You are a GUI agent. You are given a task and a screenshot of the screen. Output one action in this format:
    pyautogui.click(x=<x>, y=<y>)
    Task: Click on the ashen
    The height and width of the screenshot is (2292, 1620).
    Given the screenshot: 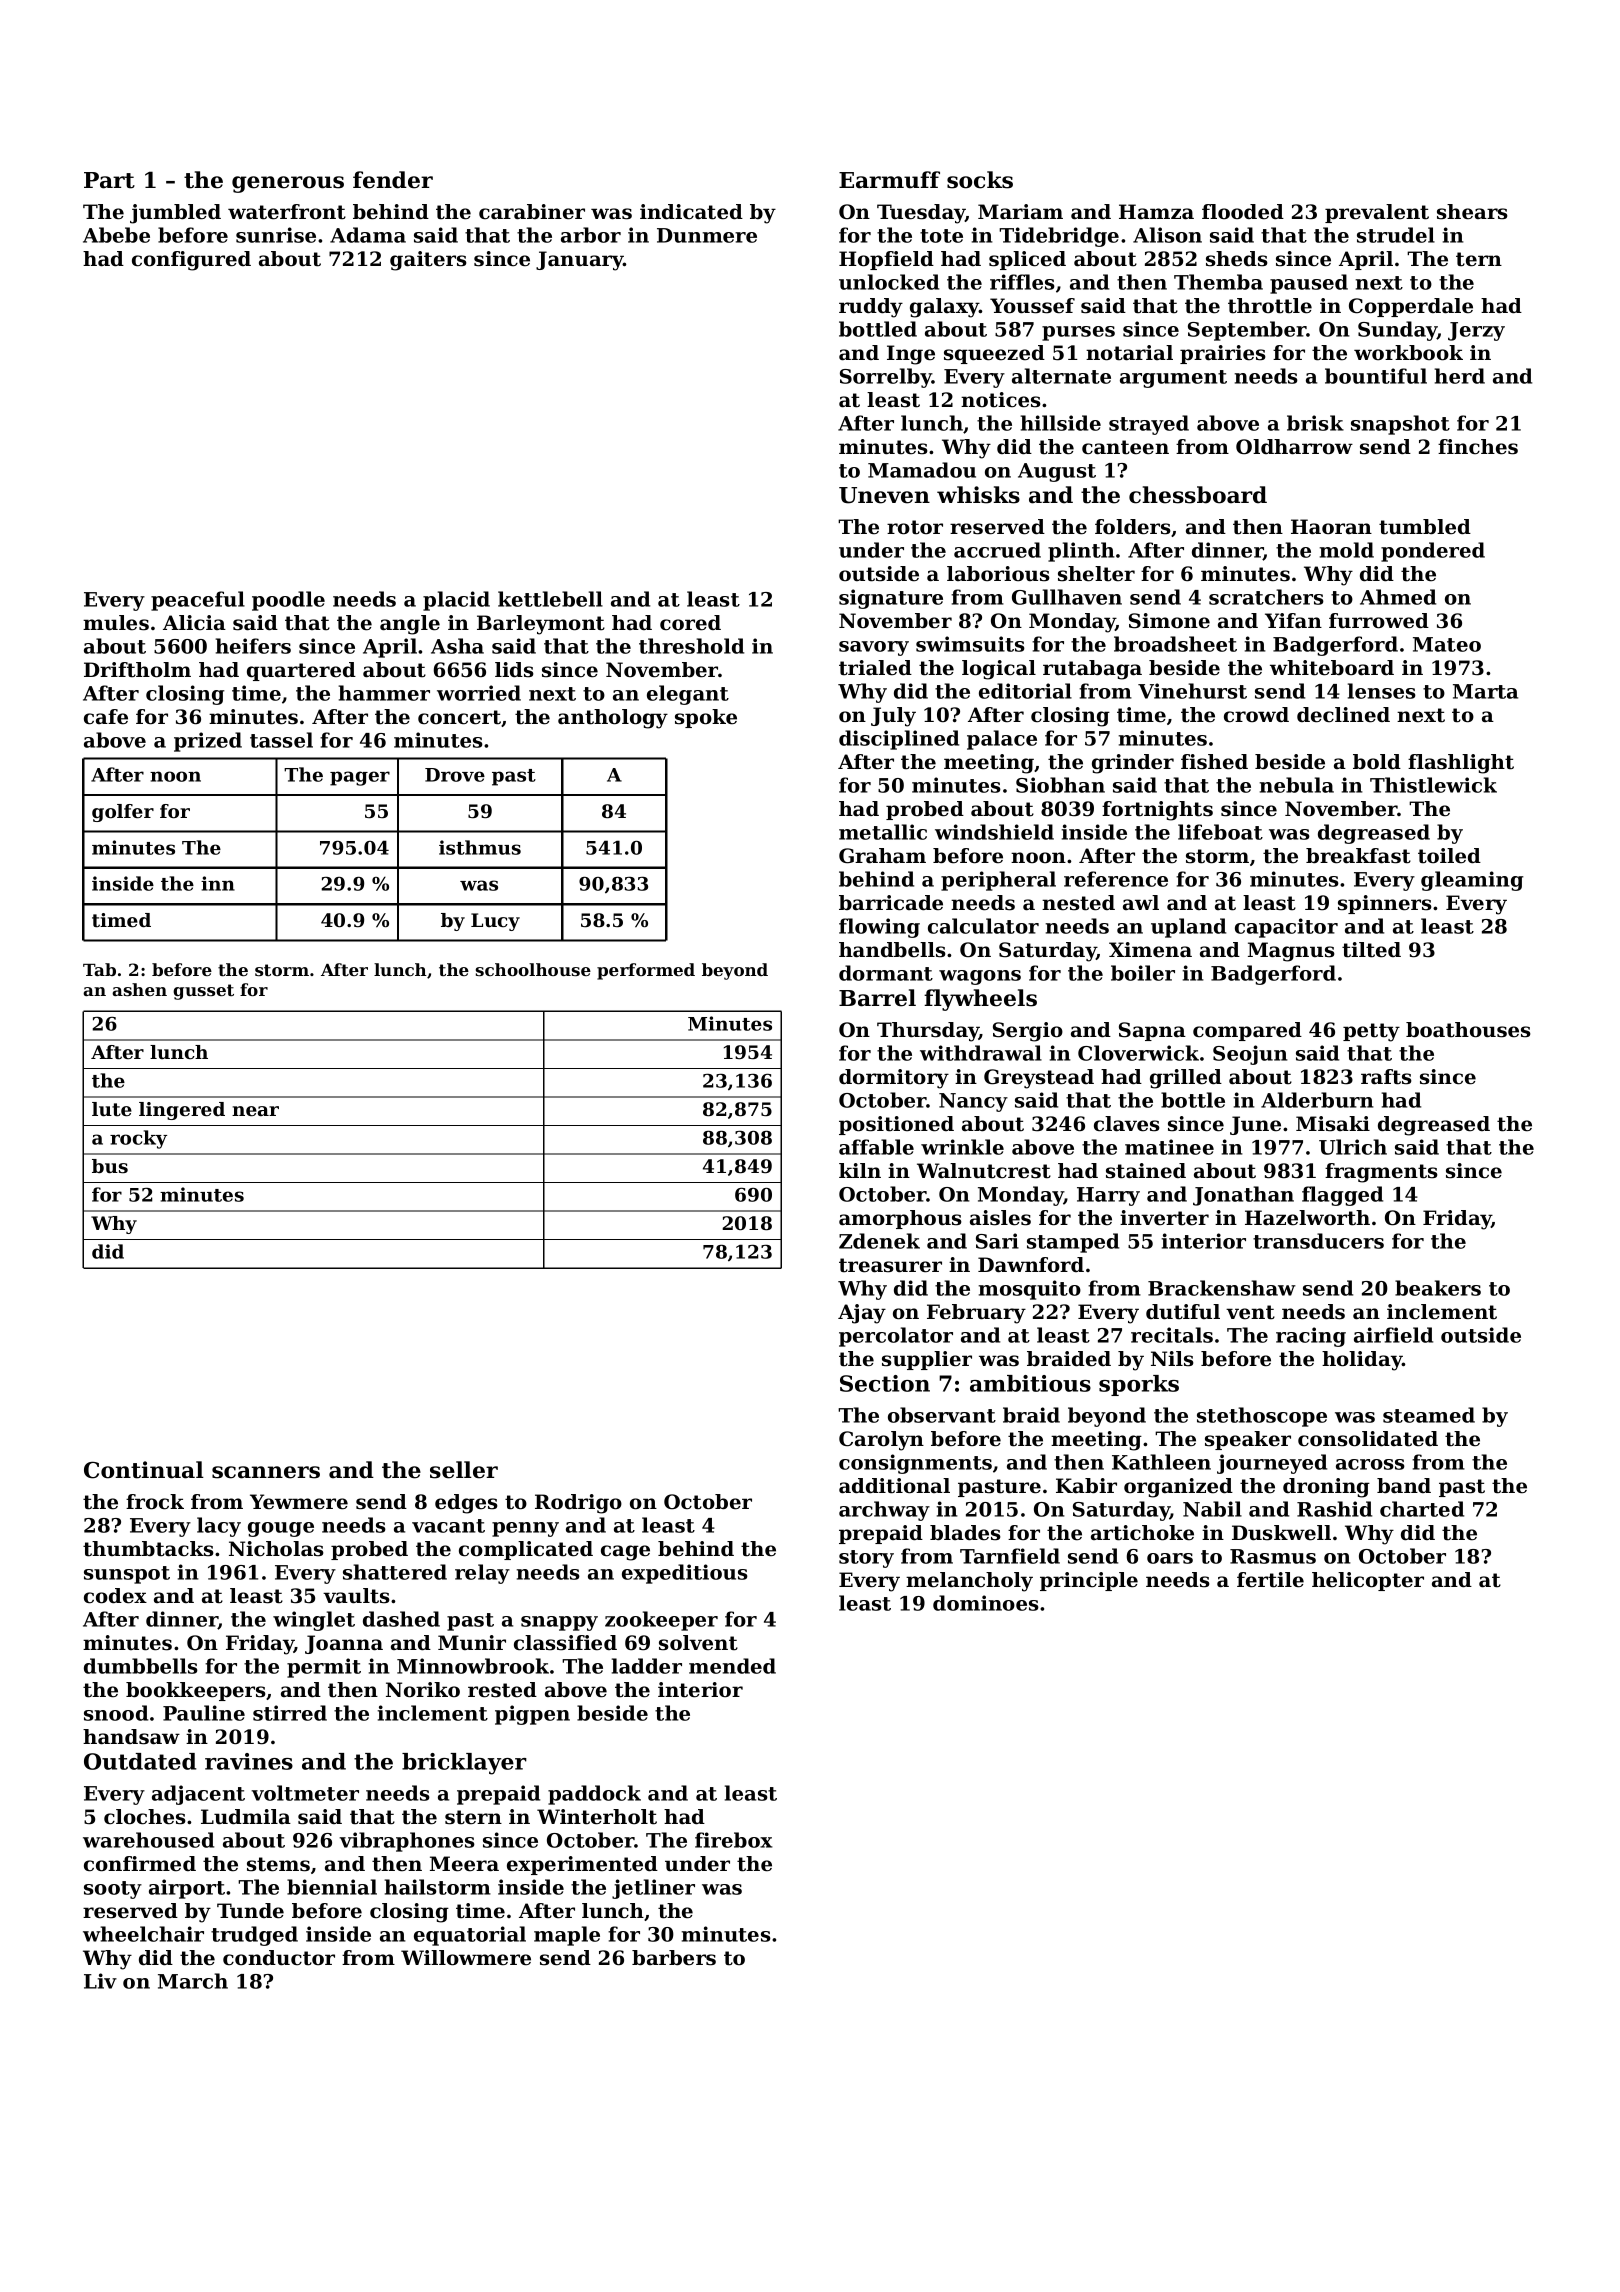 What is the action you would take?
    pyautogui.click(x=139, y=989)
